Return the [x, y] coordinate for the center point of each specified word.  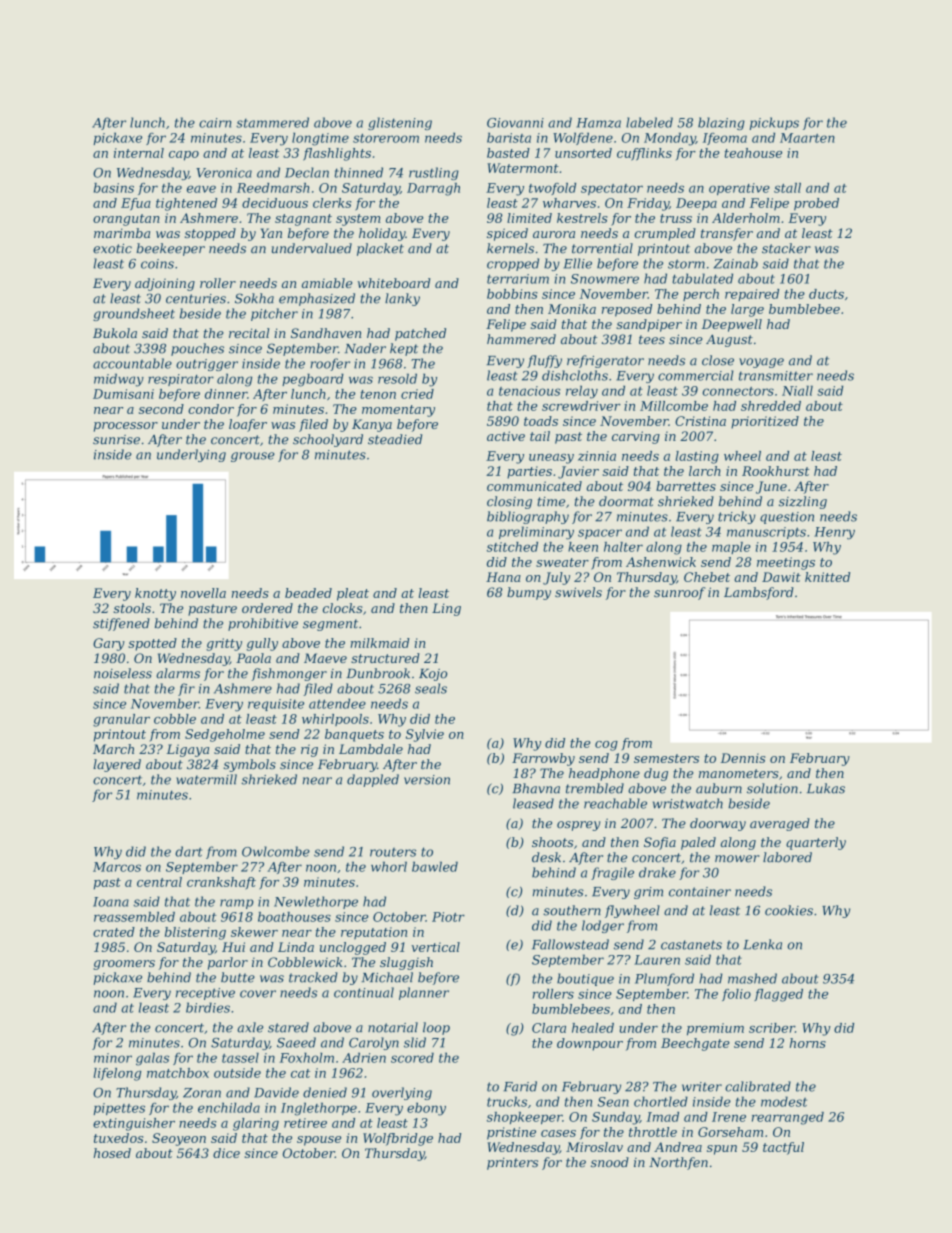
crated [114, 932]
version [427, 780]
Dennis [742, 758]
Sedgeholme [225, 735]
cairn [215, 123]
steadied [395, 439]
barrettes [686, 486]
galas [152, 1059]
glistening [400, 123]
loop [436, 1028]
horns [808, 1043]
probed [816, 204]
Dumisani [123, 394]
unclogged [353, 948]
